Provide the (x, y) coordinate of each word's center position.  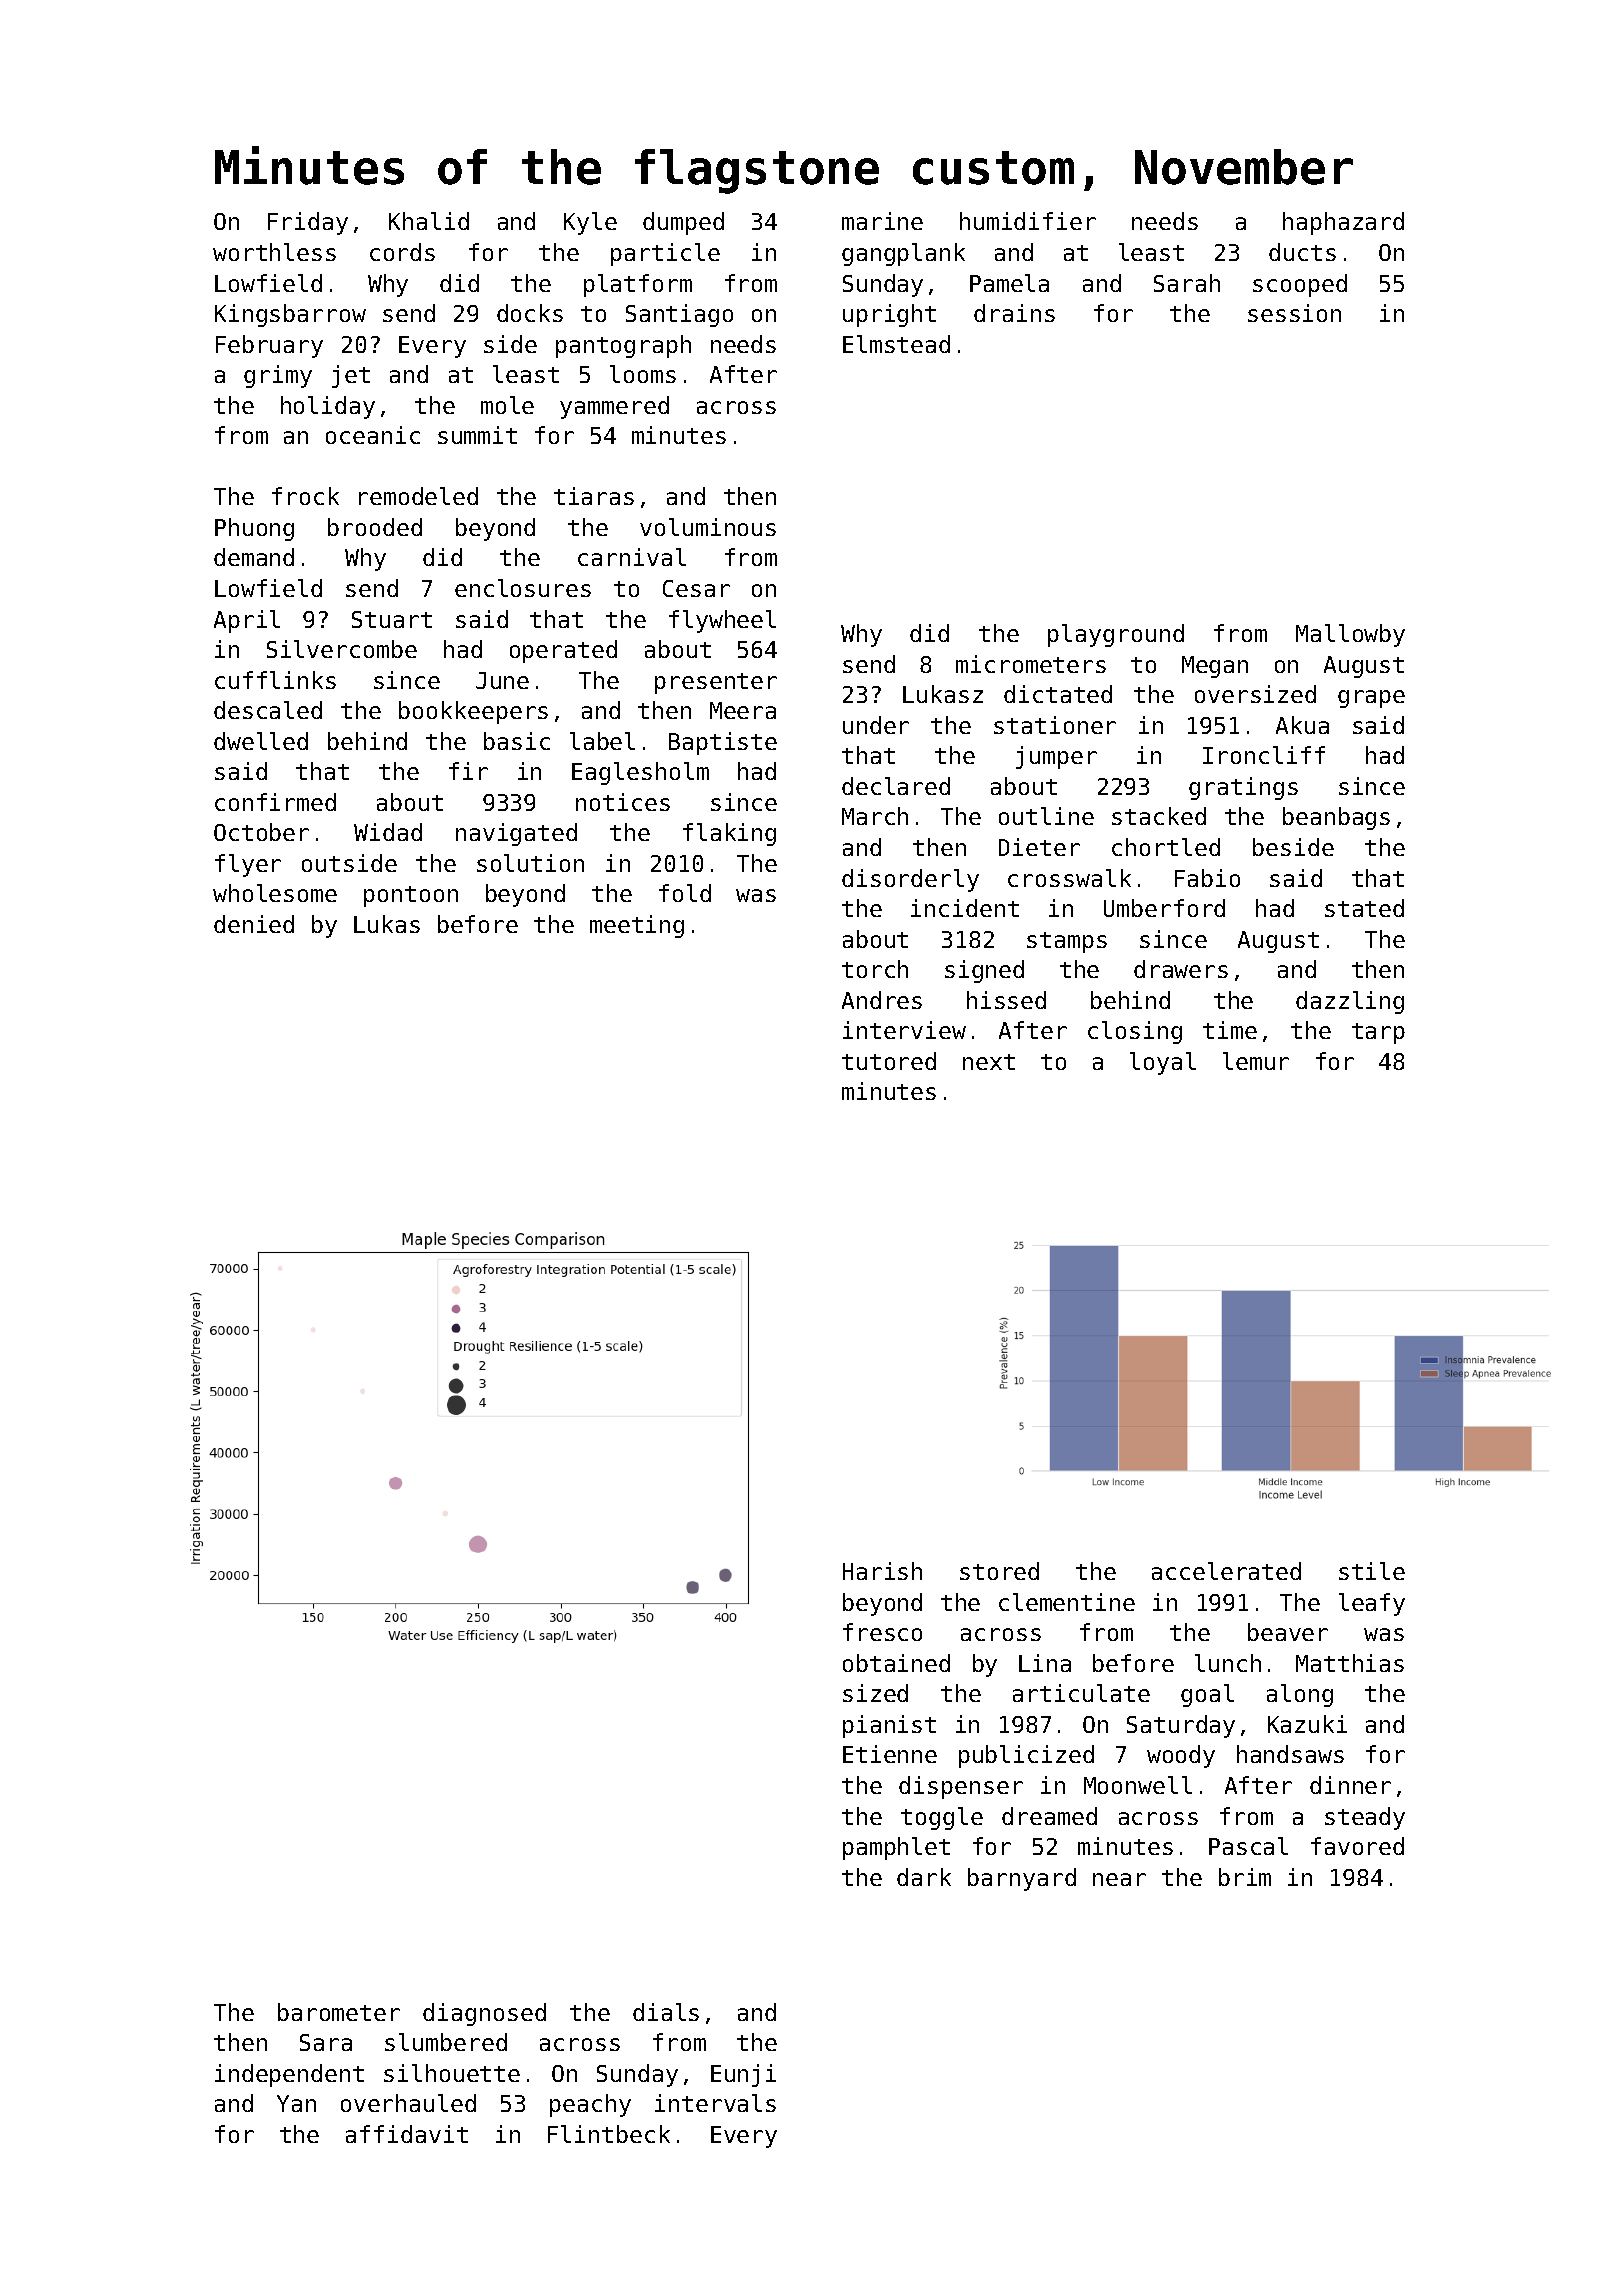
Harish (882, 1571)
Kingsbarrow (290, 315)
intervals (715, 2103)
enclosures (523, 588)
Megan (1215, 667)
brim (1245, 1877)
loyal (1163, 1063)
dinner (1350, 1785)
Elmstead (896, 344)
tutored (889, 1061)
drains (1014, 313)
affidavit (407, 2134)
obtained (896, 1663)
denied (254, 924)
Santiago (679, 315)
